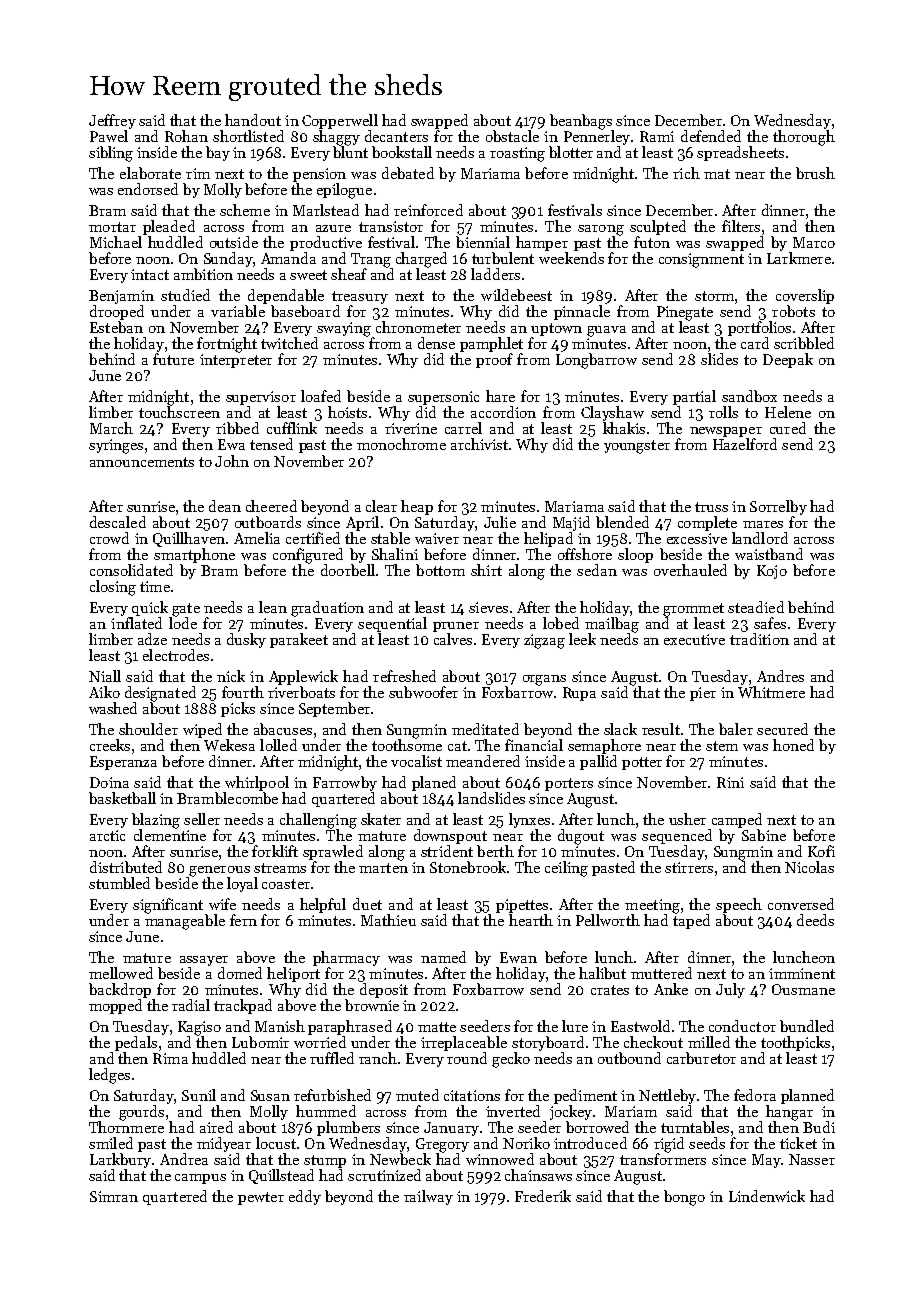  Describe the element at coordinates (408, 173) in the screenshot. I see `debated` at that location.
